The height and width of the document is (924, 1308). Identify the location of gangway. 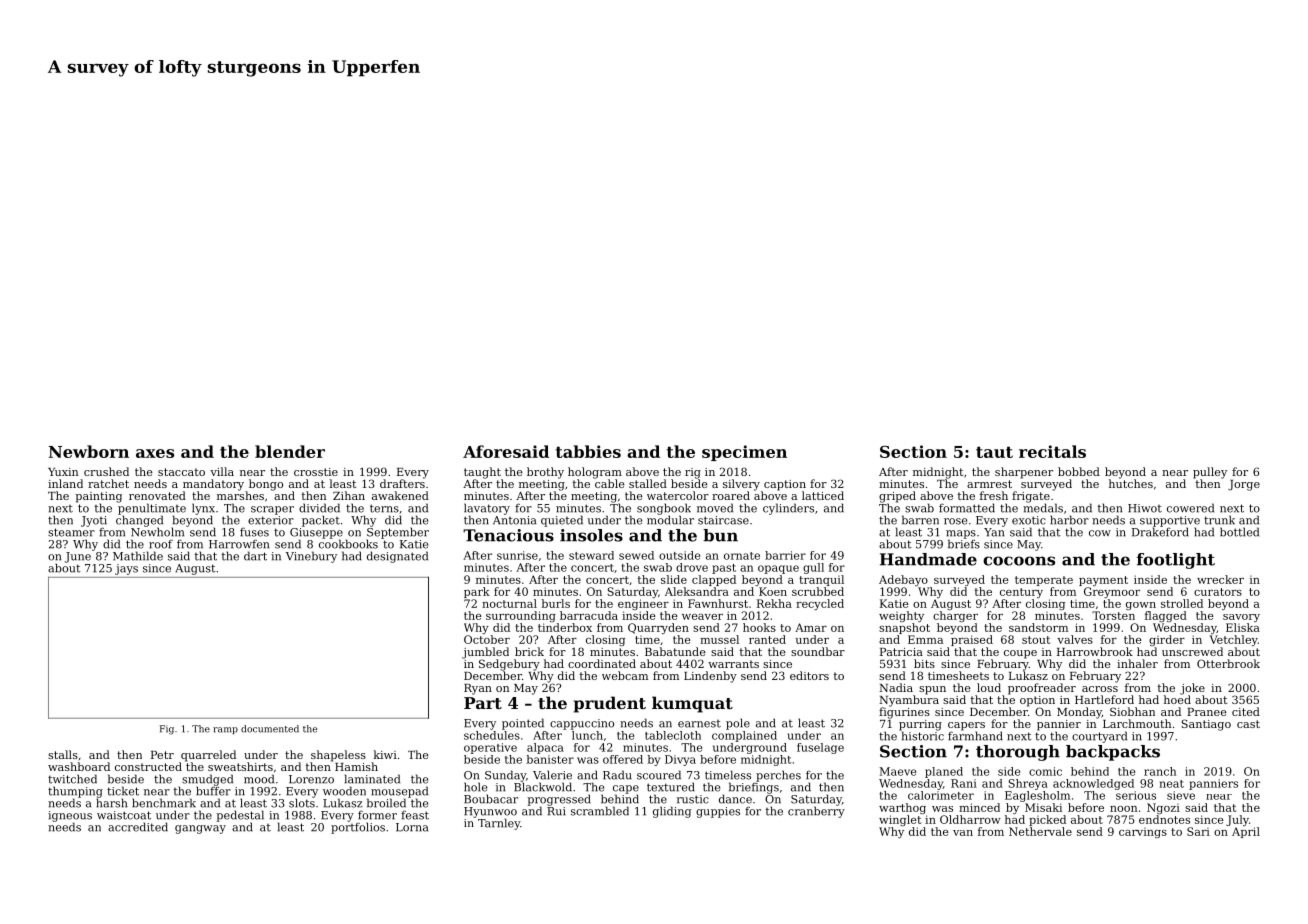
(200, 829).
